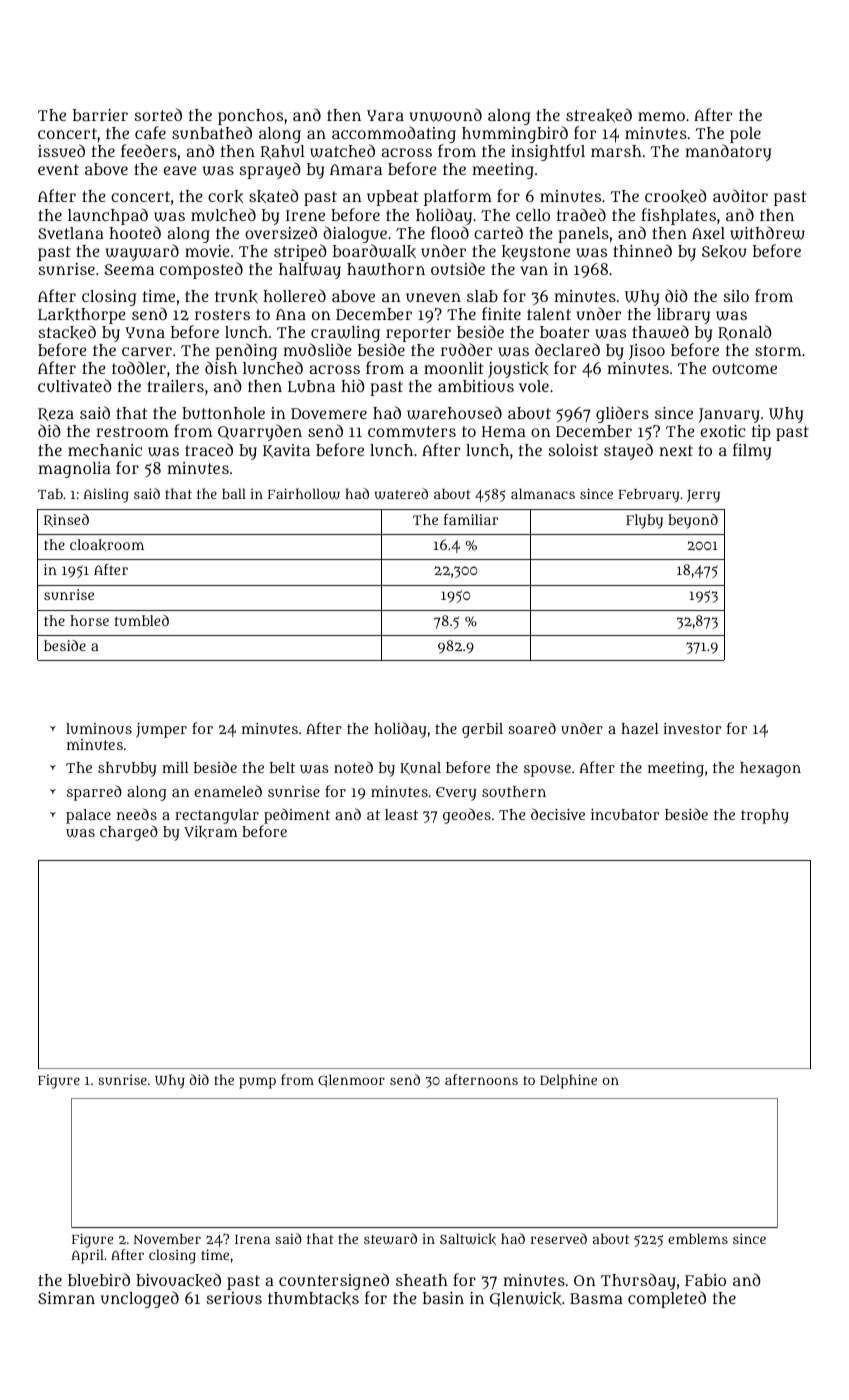 The height and width of the screenshot is (1400, 849). I want to click on pump, so click(257, 1083).
